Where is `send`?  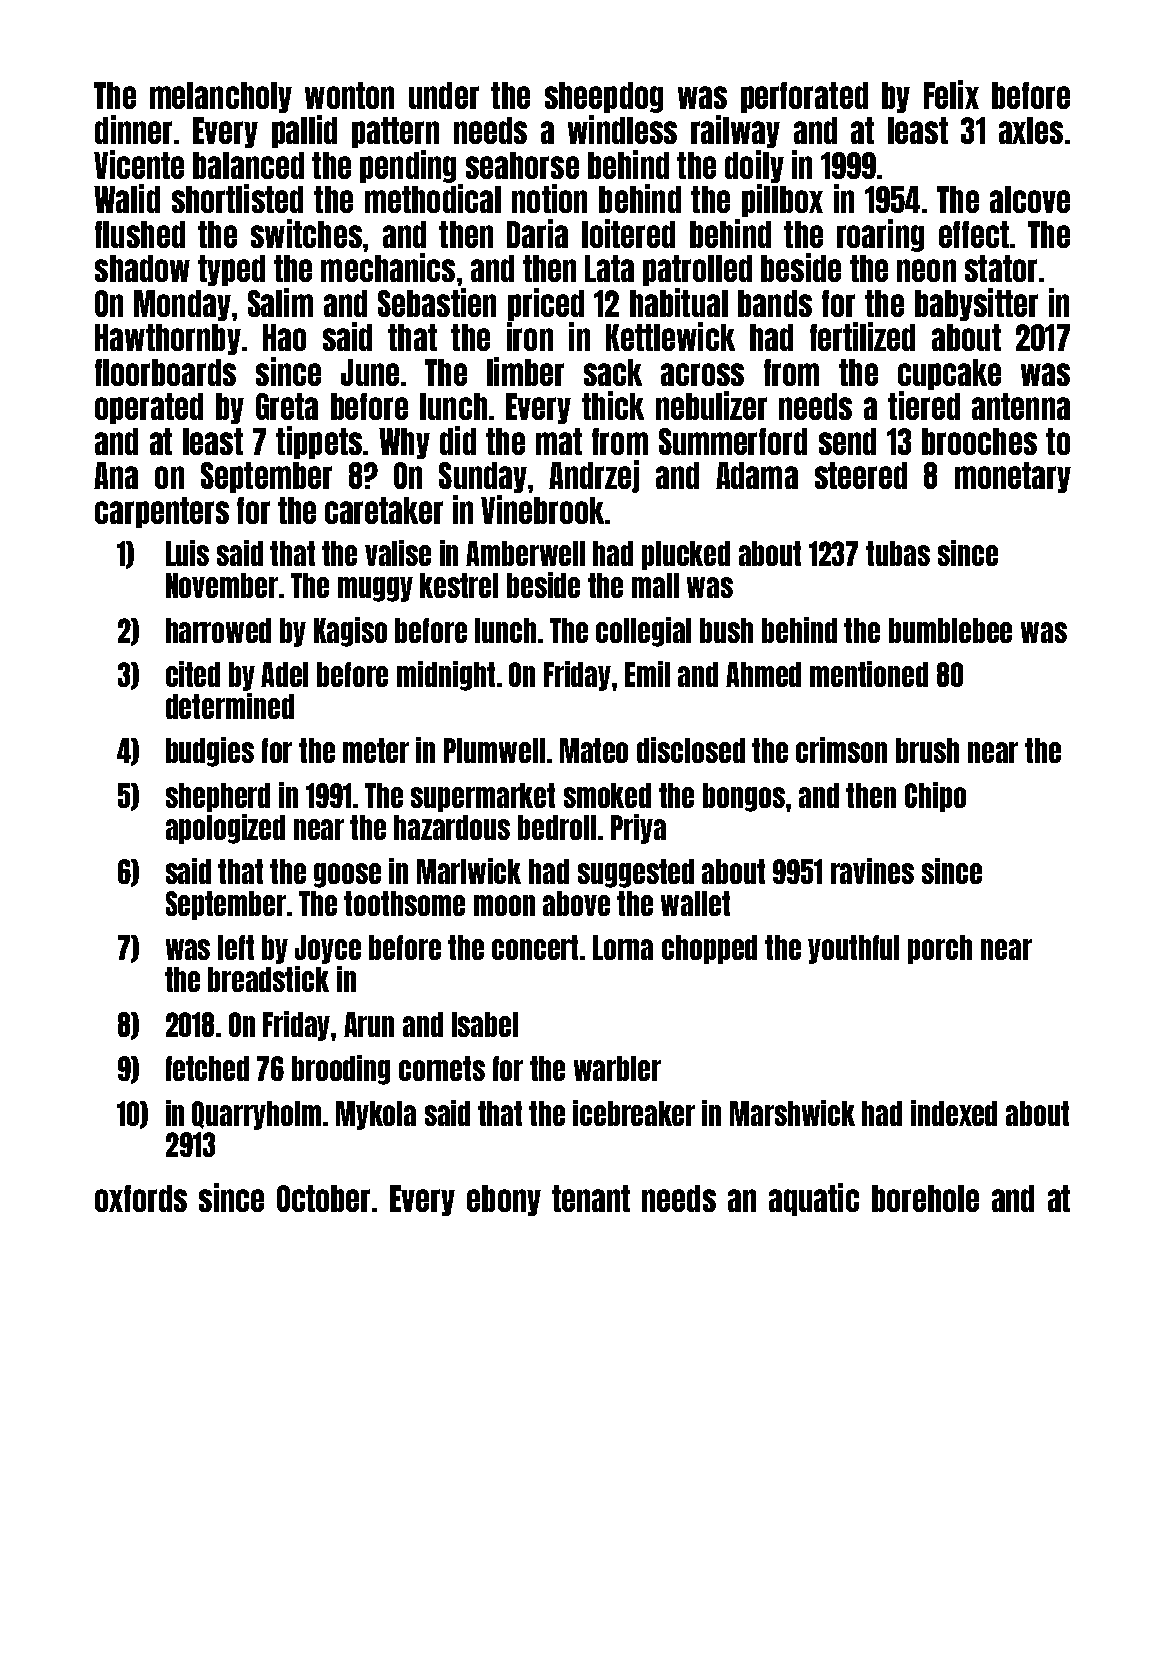 send is located at coordinates (847, 441).
